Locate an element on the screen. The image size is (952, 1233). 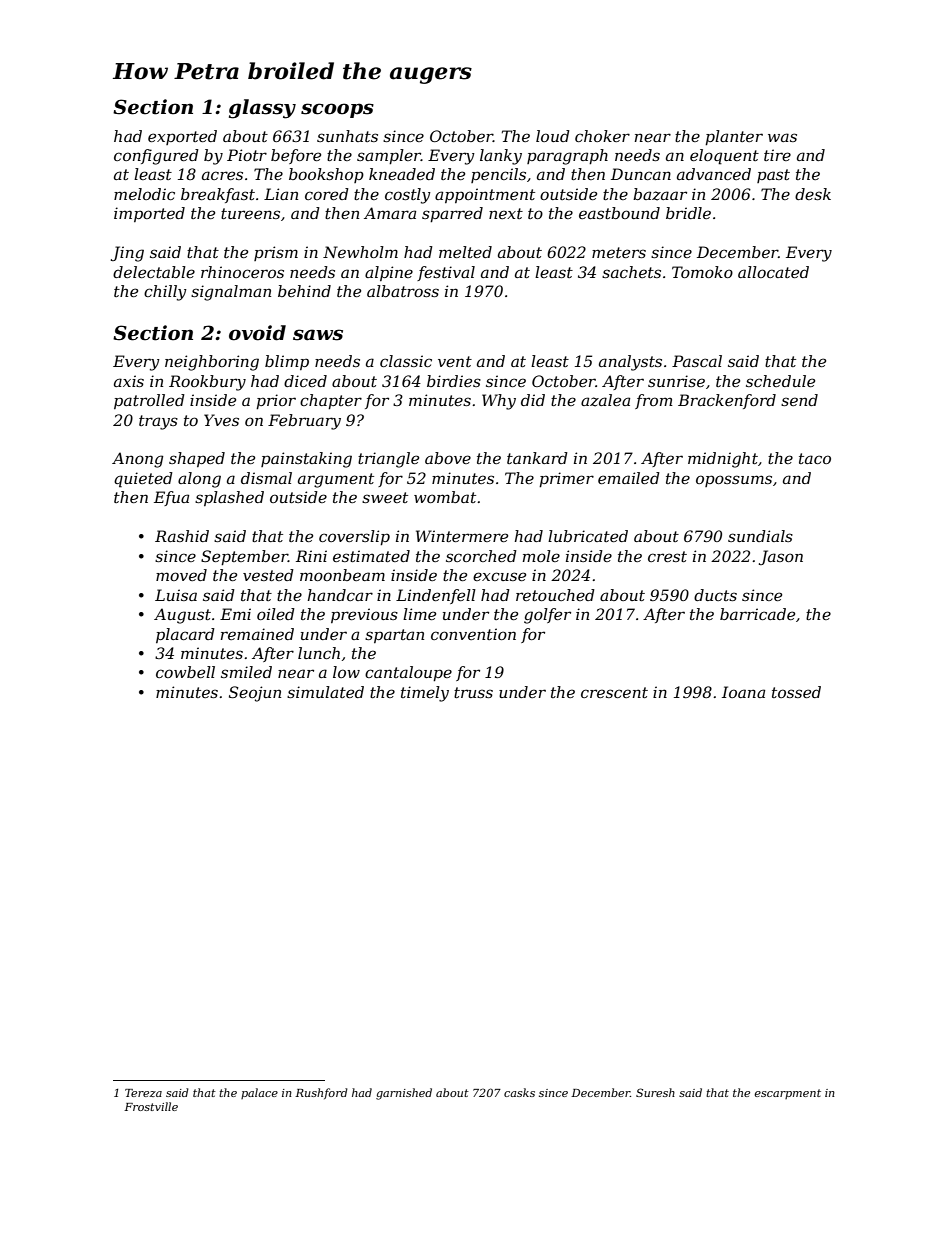
truss is located at coordinates (473, 692).
